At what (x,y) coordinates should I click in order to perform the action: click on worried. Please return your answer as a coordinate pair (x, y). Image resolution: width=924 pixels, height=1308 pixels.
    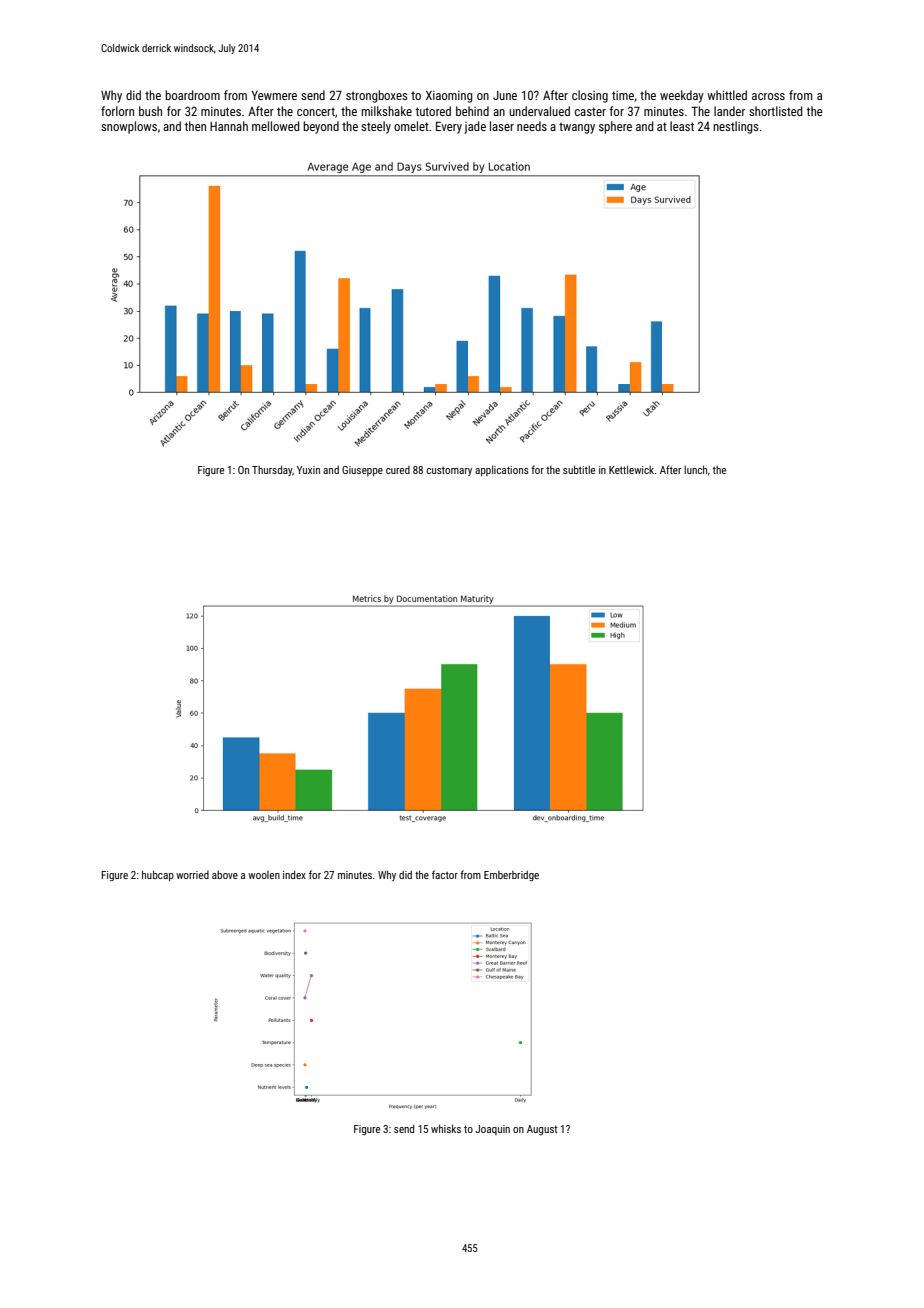
    Looking at the image, I should click on (192, 875).
